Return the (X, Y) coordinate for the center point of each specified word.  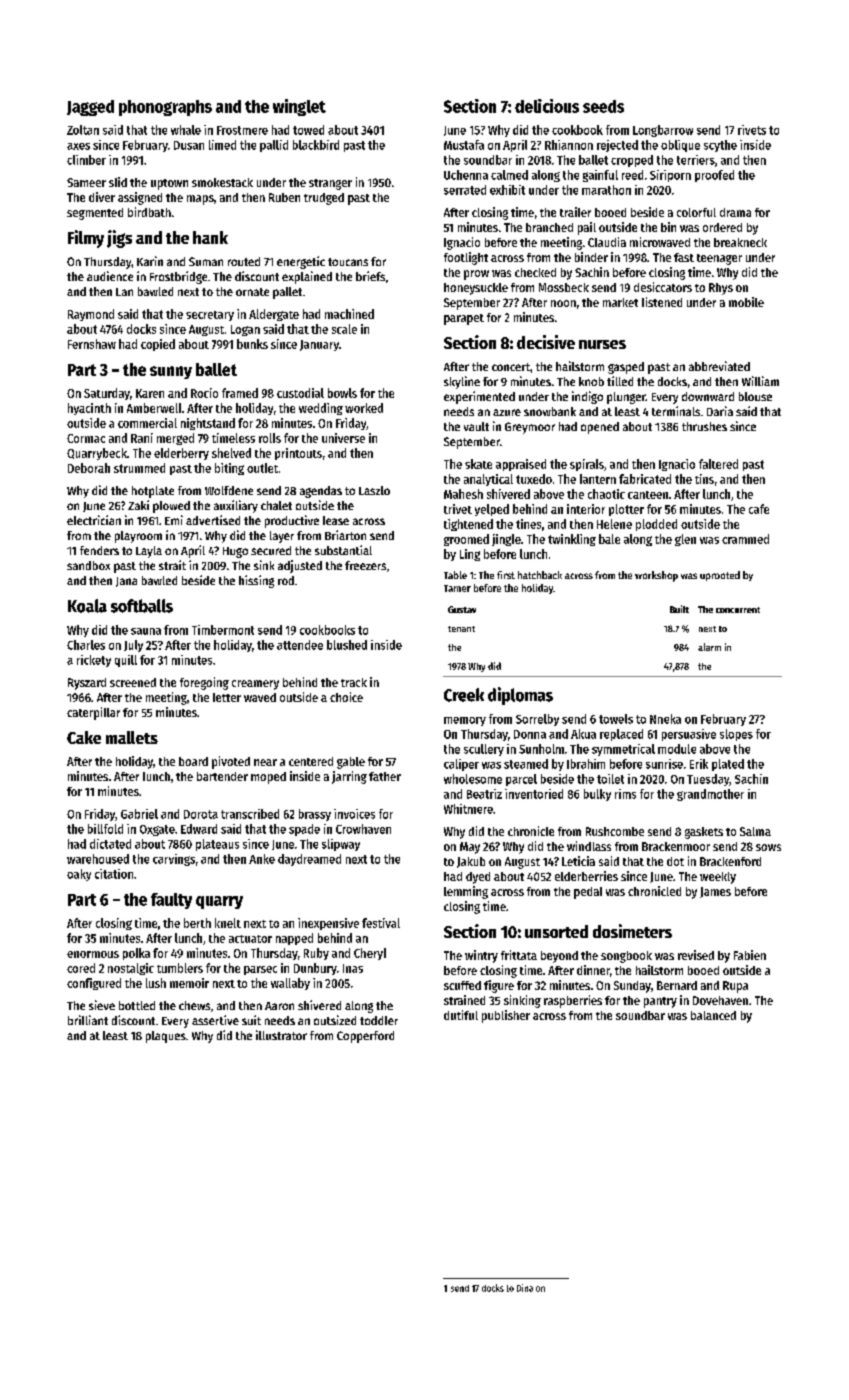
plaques (166, 1037)
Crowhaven (363, 829)
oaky (79, 875)
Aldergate (274, 315)
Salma (755, 831)
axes (78, 146)
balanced (713, 1015)
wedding (321, 409)
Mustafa (464, 145)
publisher (506, 1016)
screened (133, 682)
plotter (626, 510)
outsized (335, 1020)
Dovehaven (720, 1000)
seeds (603, 106)
